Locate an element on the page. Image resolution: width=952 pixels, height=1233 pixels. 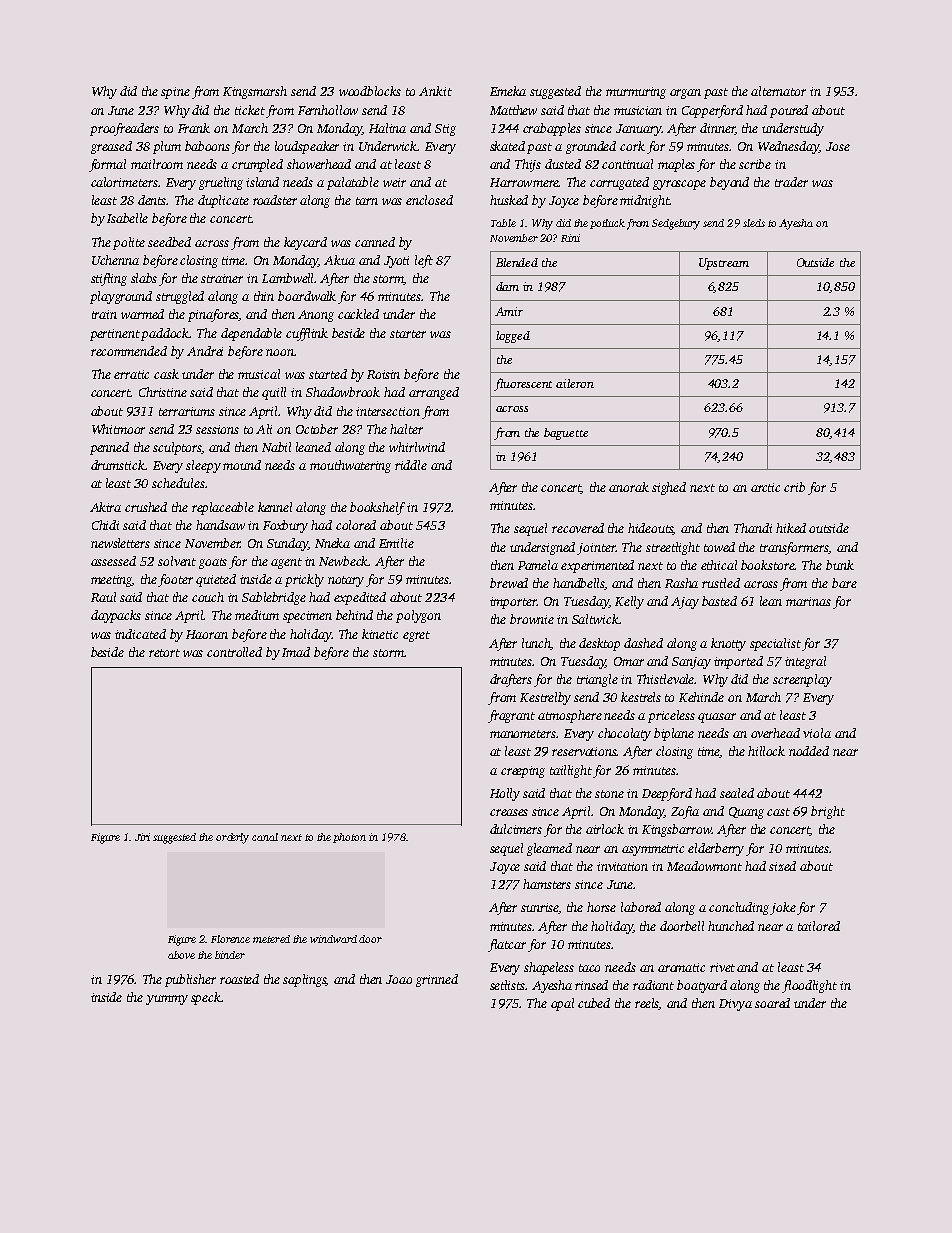
ethical is located at coordinates (719, 565).
